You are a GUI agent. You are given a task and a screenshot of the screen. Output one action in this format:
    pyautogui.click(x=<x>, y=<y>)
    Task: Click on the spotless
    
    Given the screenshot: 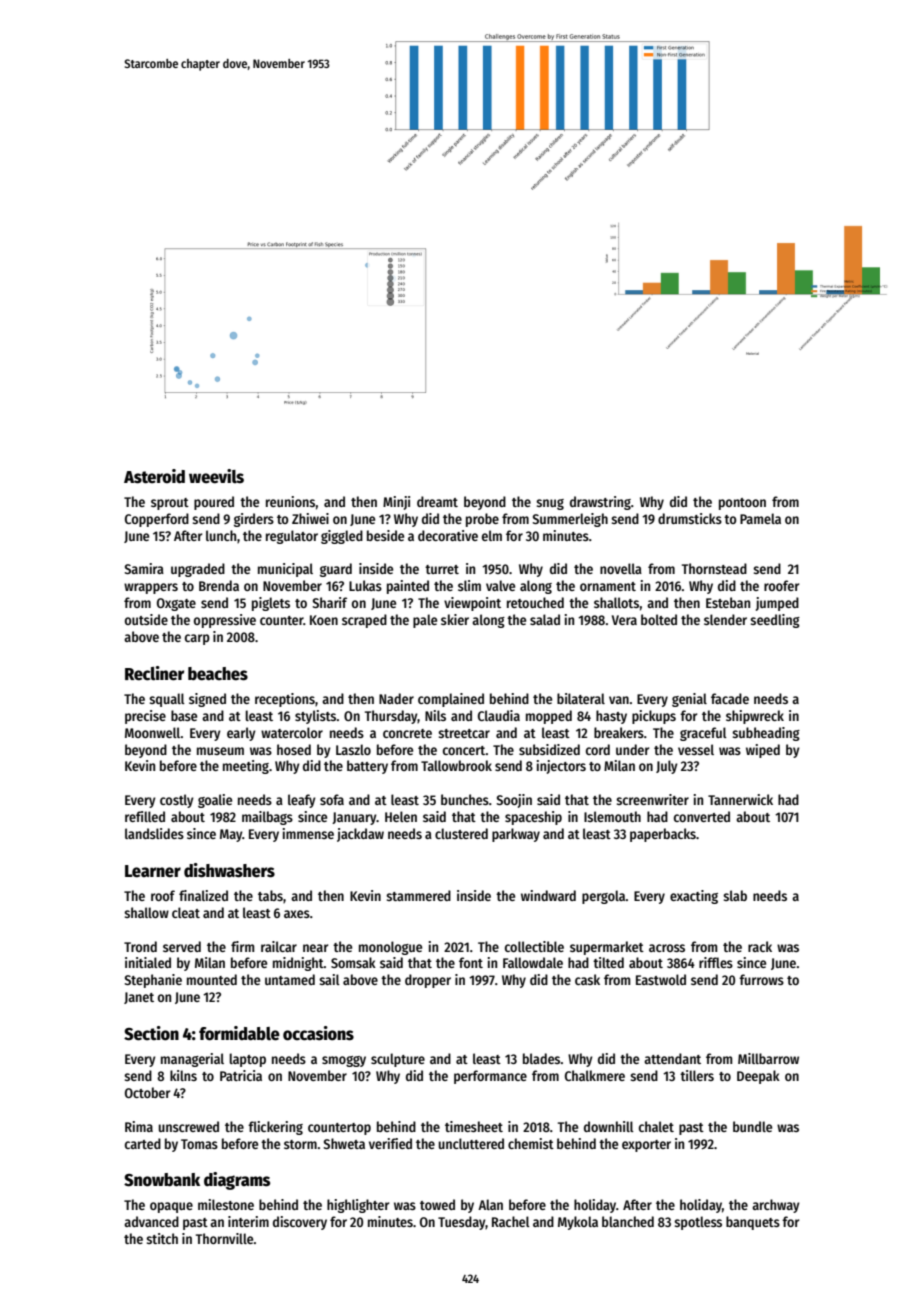 What is the action you would take?
    pyautogui.click(x=698, y=1223)
